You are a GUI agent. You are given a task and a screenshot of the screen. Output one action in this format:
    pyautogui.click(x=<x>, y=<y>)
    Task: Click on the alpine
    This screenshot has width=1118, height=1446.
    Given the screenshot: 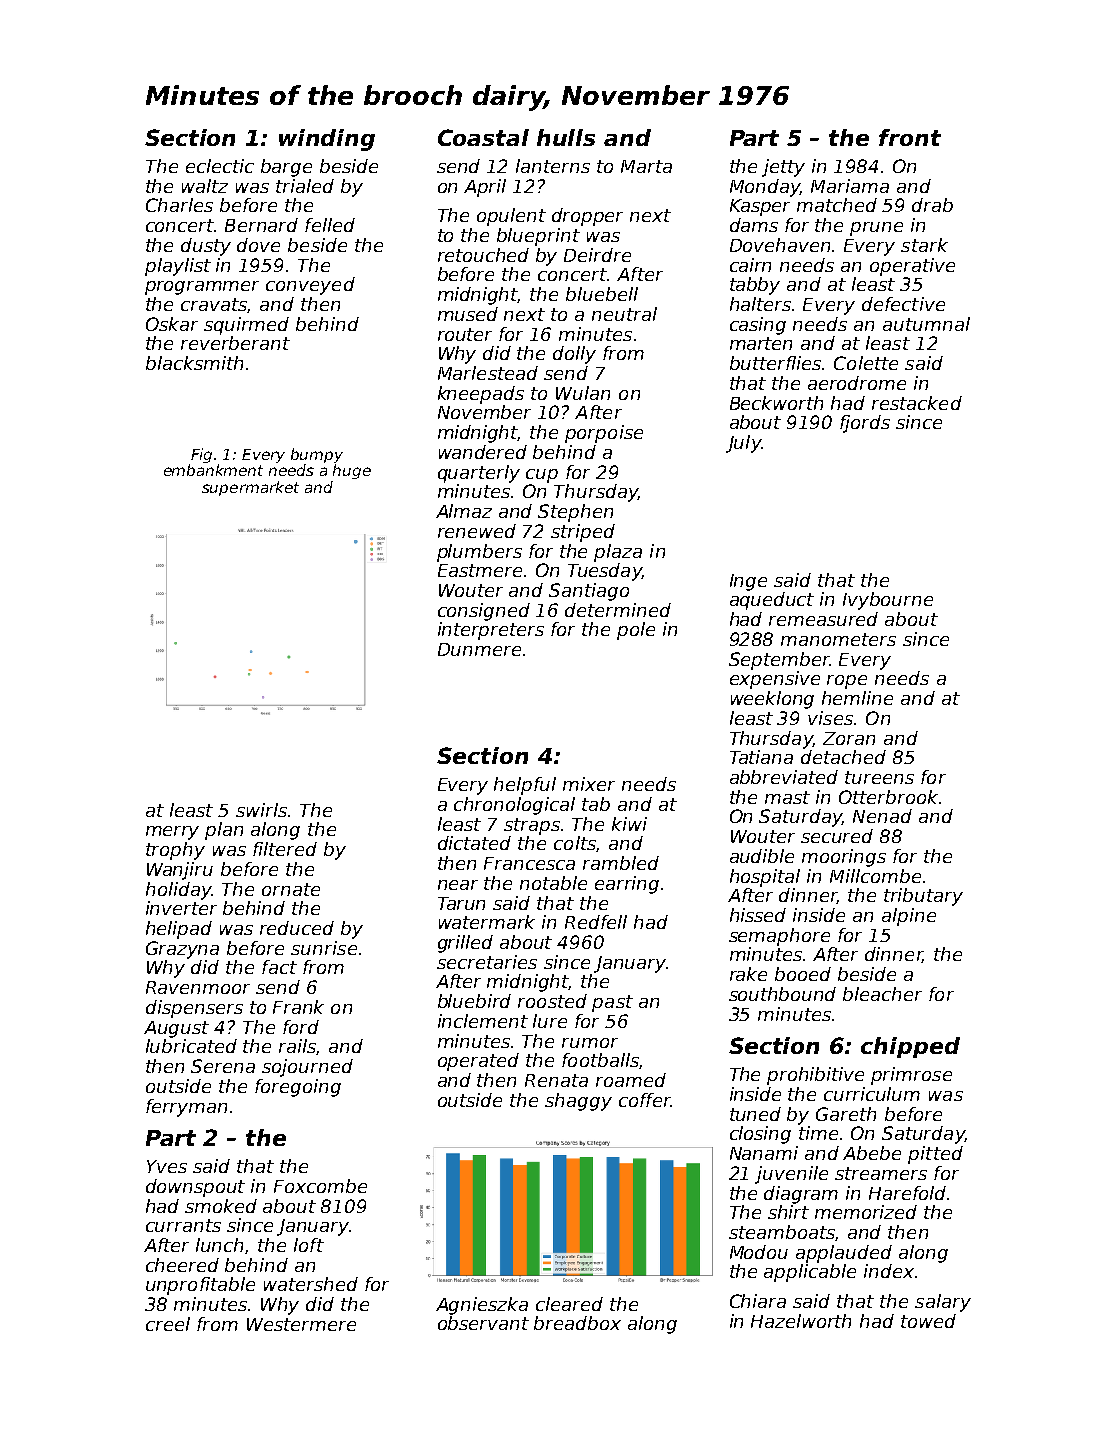 What is the action you would take?
    pyautogui.click(x=909, y=917)
